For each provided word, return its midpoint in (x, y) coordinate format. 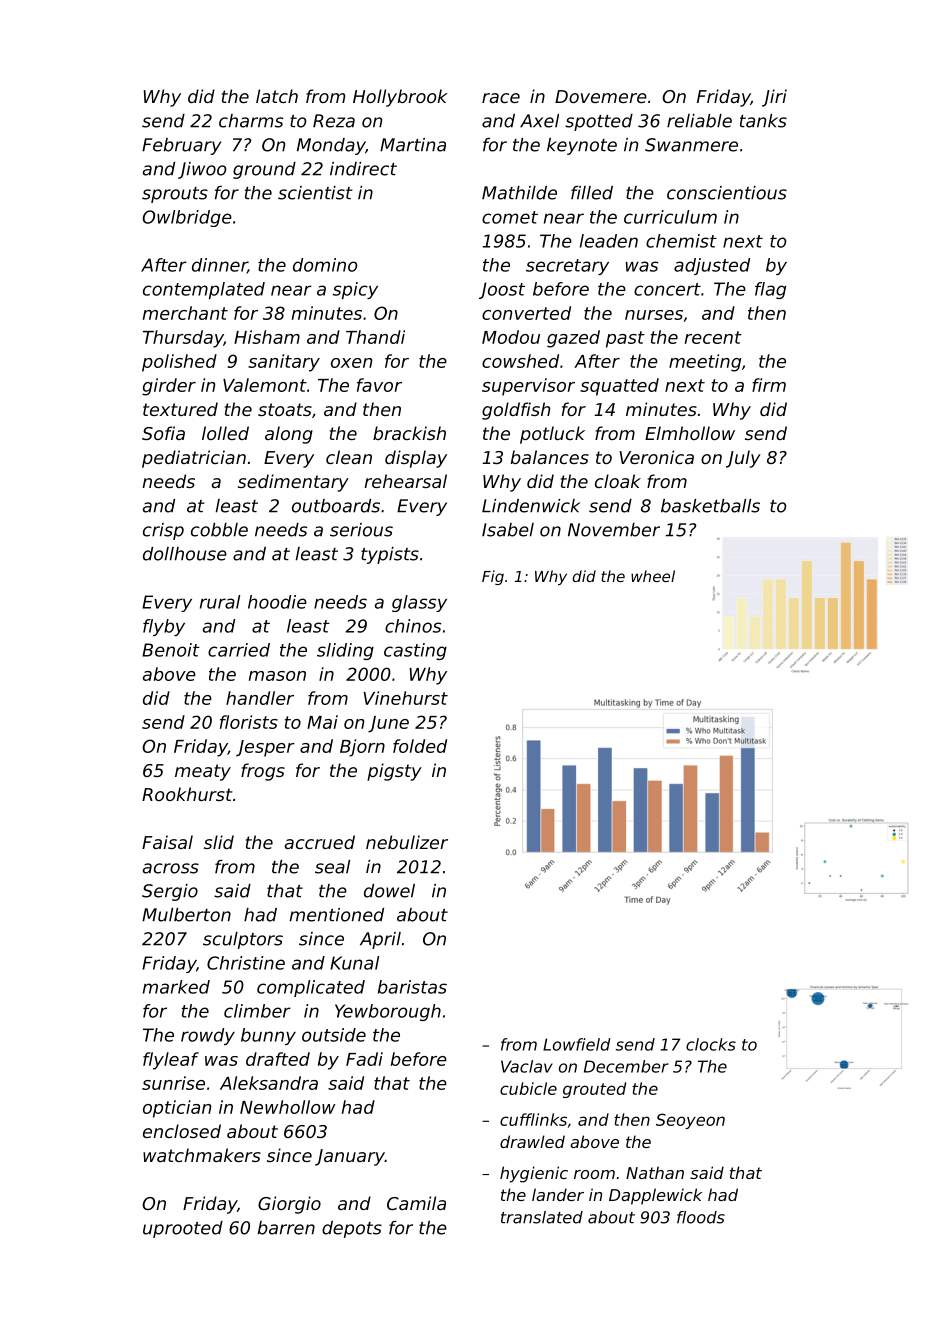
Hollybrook (400, 98)
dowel (389, 891)
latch (277, 96)
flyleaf (171, 1061)
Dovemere (601, 96)
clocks (711, 1044)
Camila (416, 1203)
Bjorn (362, 748)
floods (701, 1217)
